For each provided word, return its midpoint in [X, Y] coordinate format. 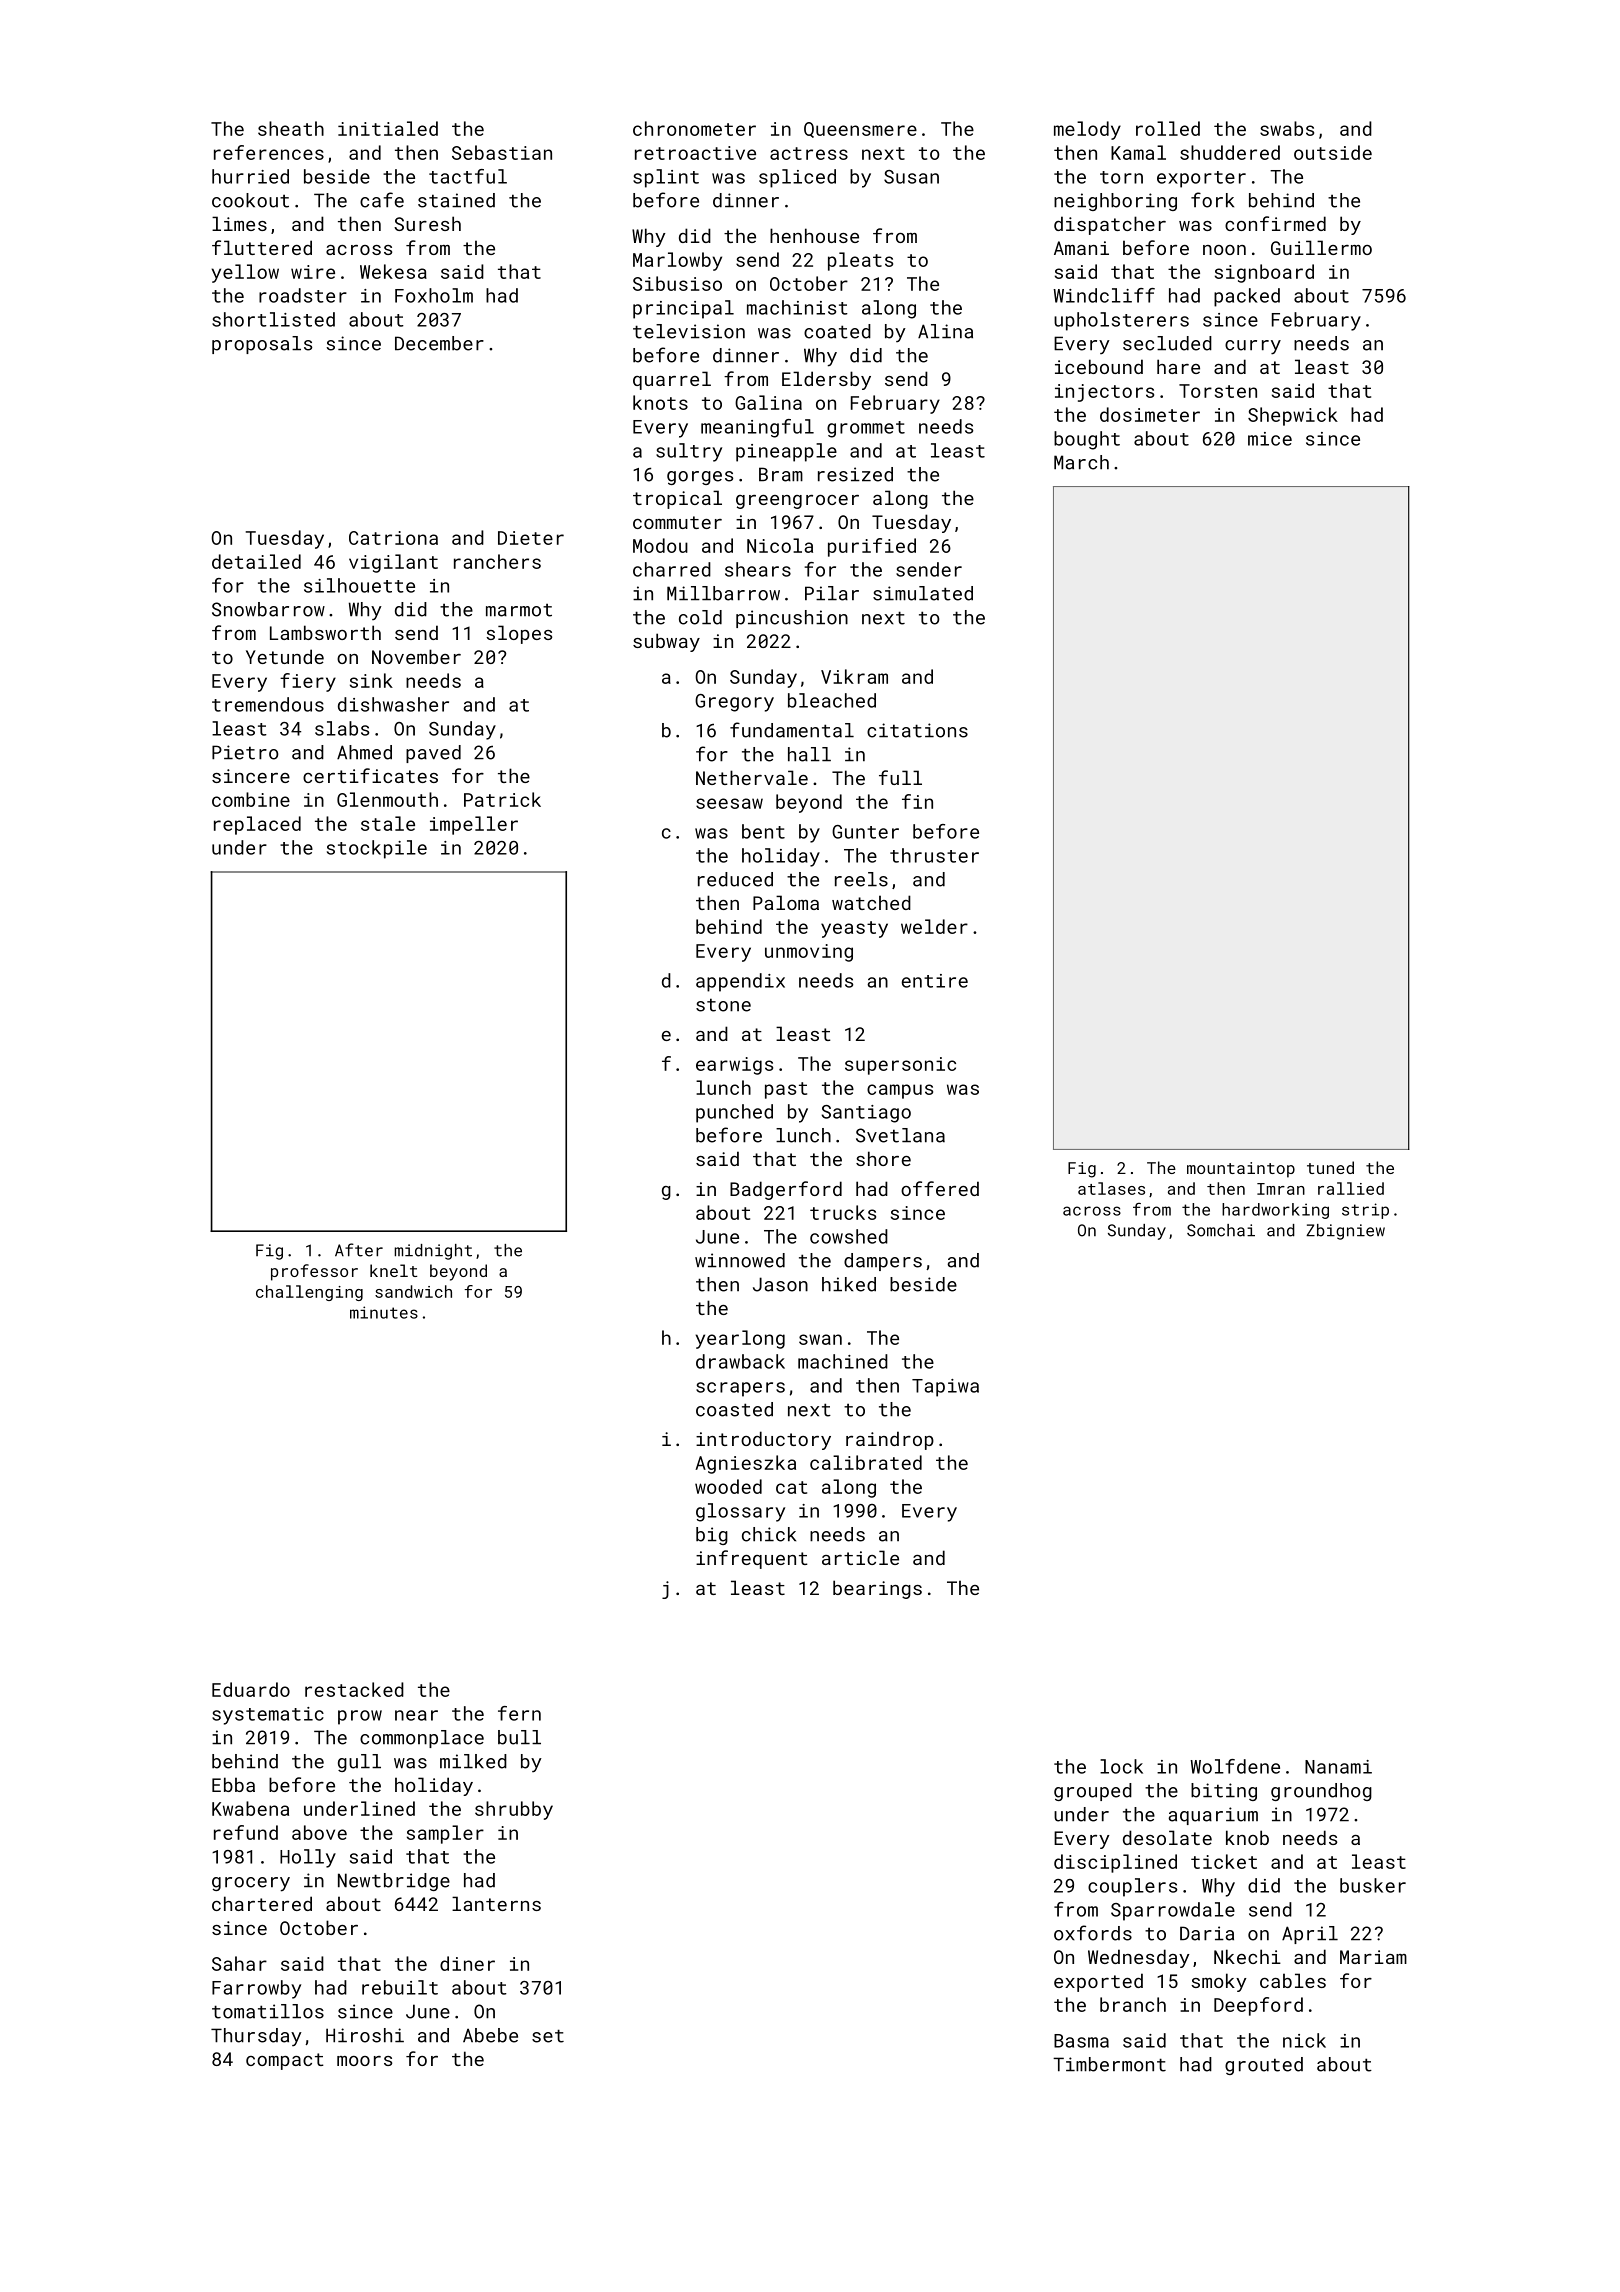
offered [940, 1188]
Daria [1207, 1933]
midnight [433, 1252]
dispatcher [1110, 225]
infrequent [752, 1559]
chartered [262, 1903]
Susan [911, 177]
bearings [877, 1589]
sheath [291, 128]
